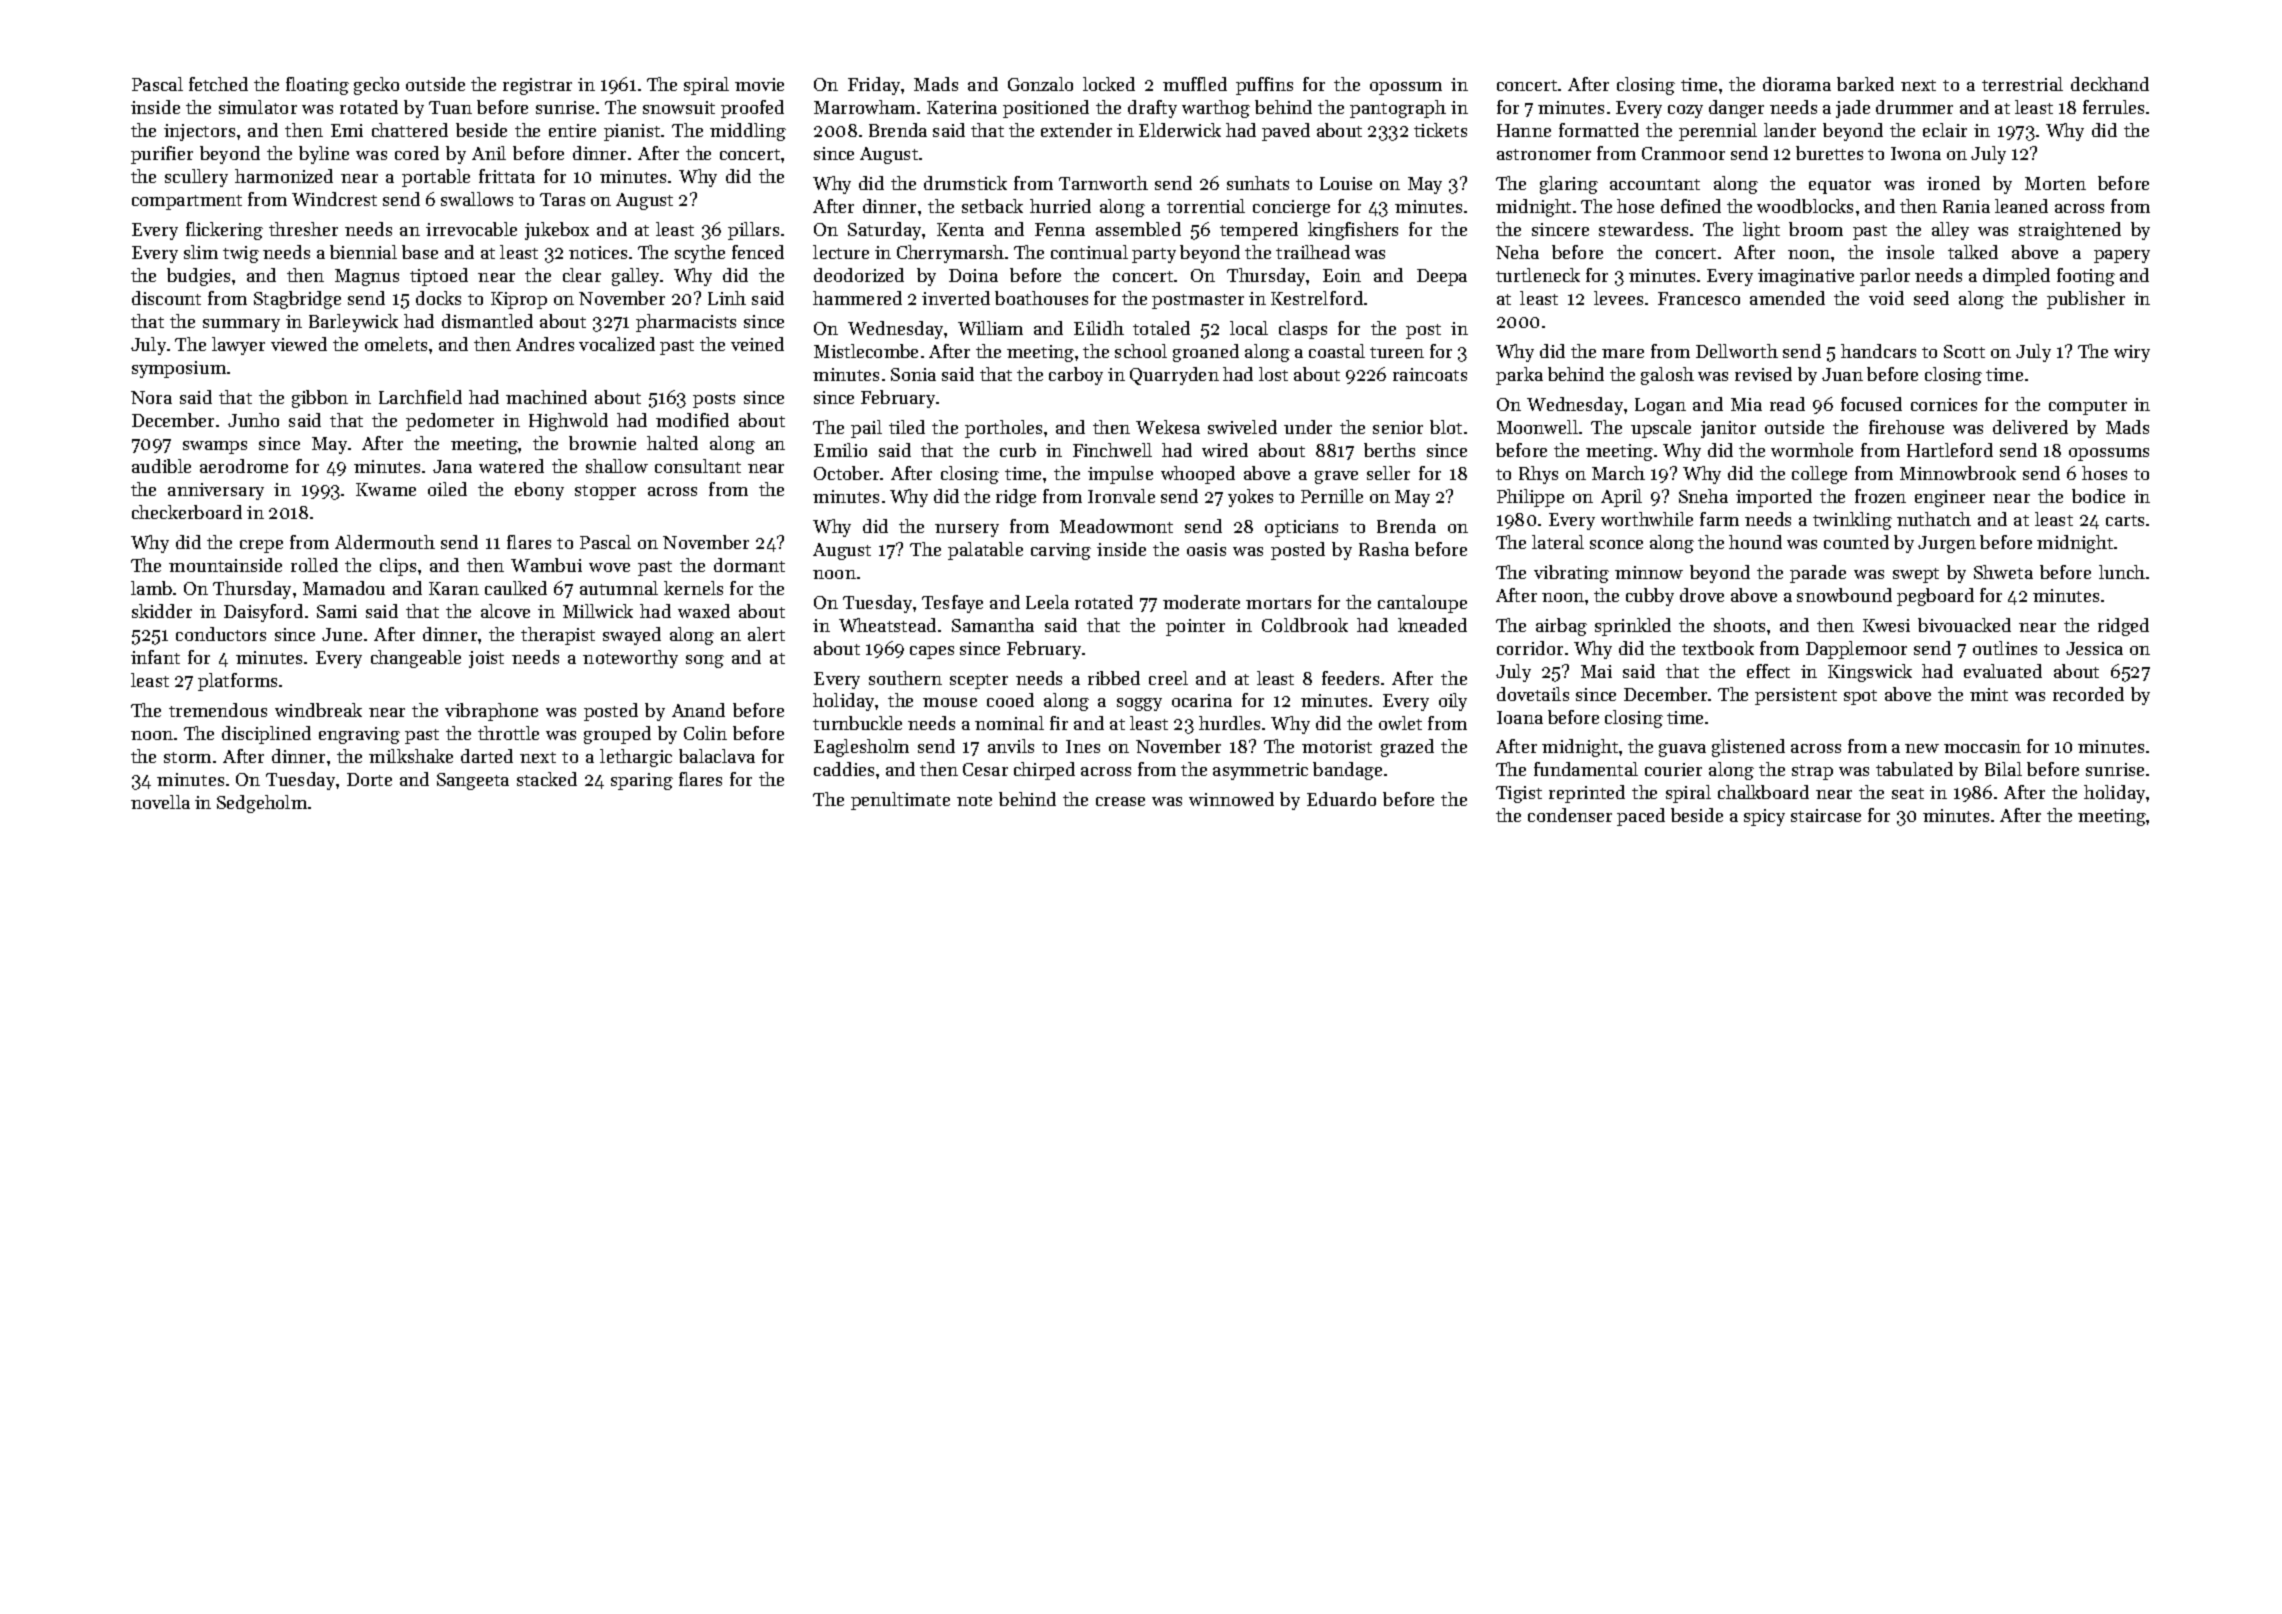  What do you see at coordinates (866, 351) in the screenshot?
I see `Mistlecombe` at bounding box center [866, 351].
